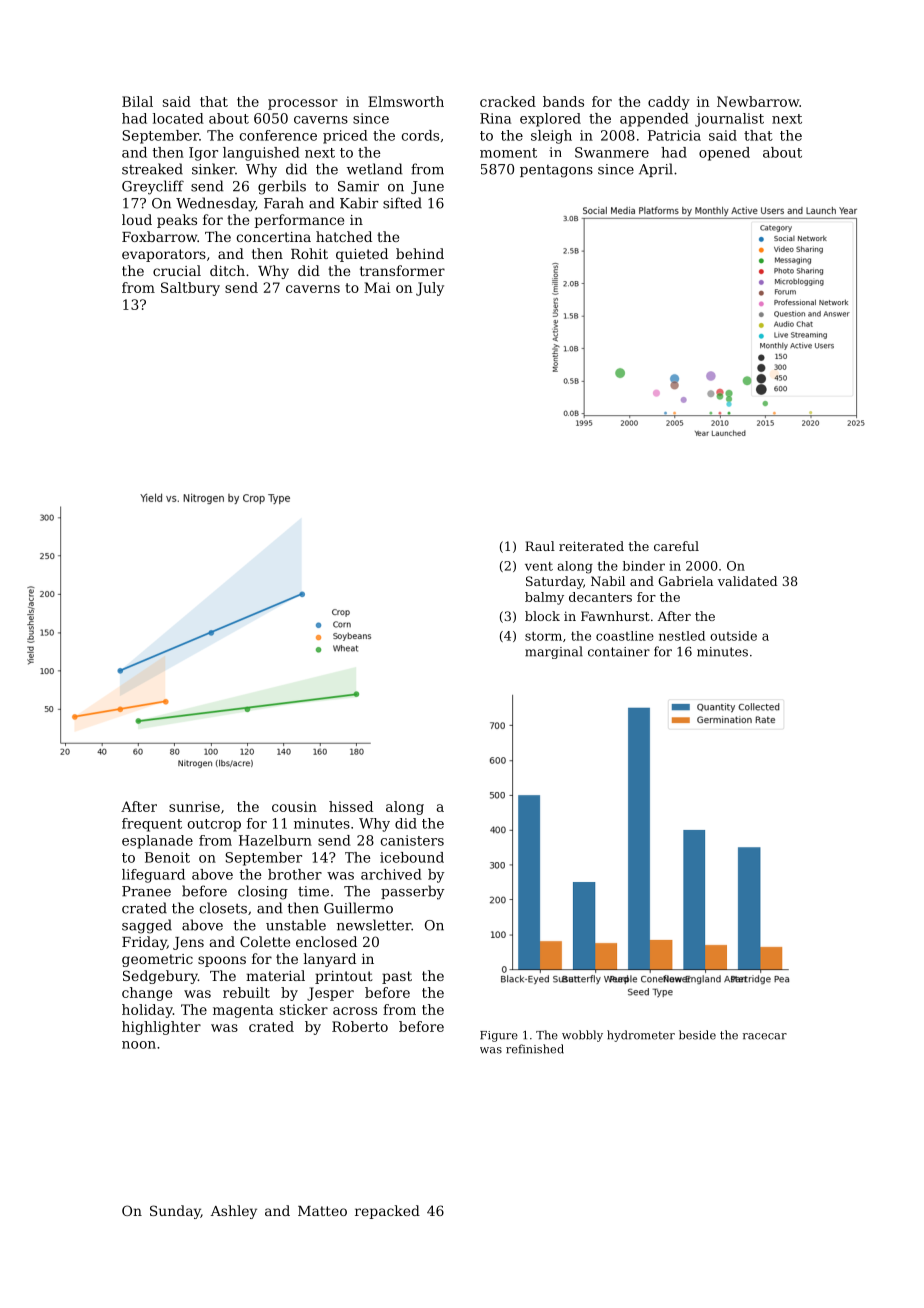 This screenshot has width=924, height=1308. I want to click on Ashley, so click(234, 1212).
